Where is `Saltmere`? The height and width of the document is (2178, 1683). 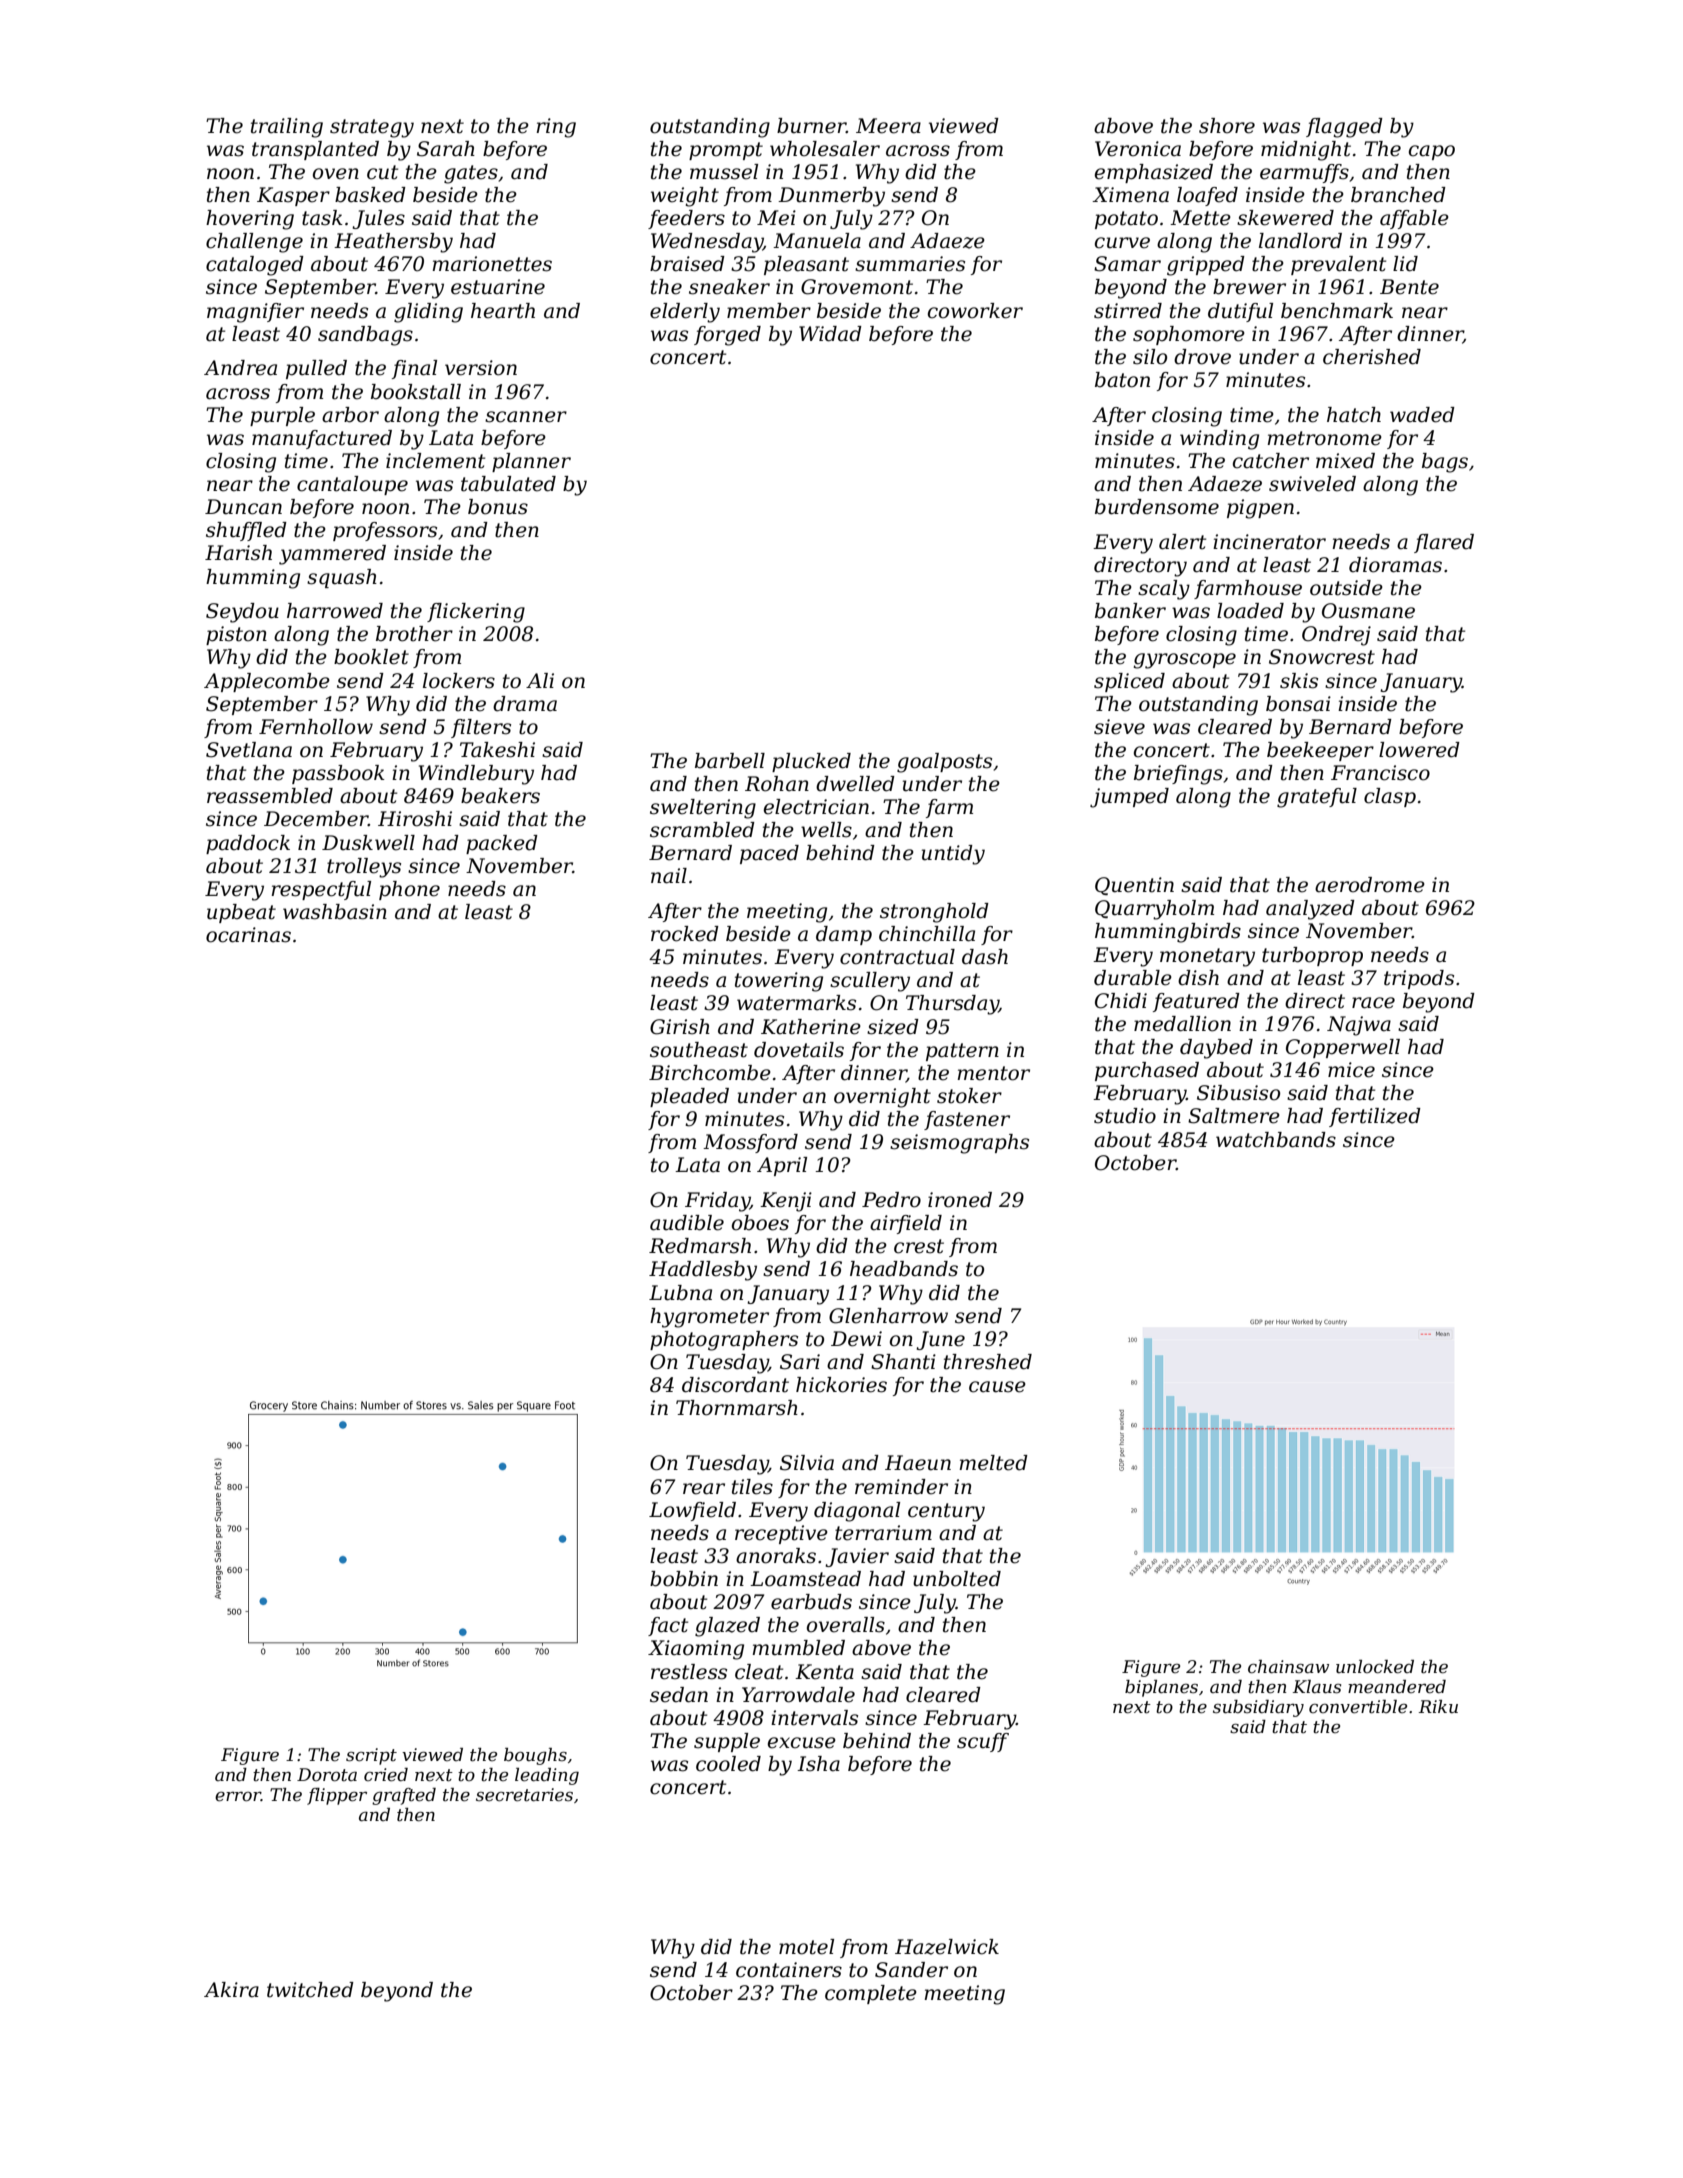 Saltmere is located at coordinates (1234, 1116).
